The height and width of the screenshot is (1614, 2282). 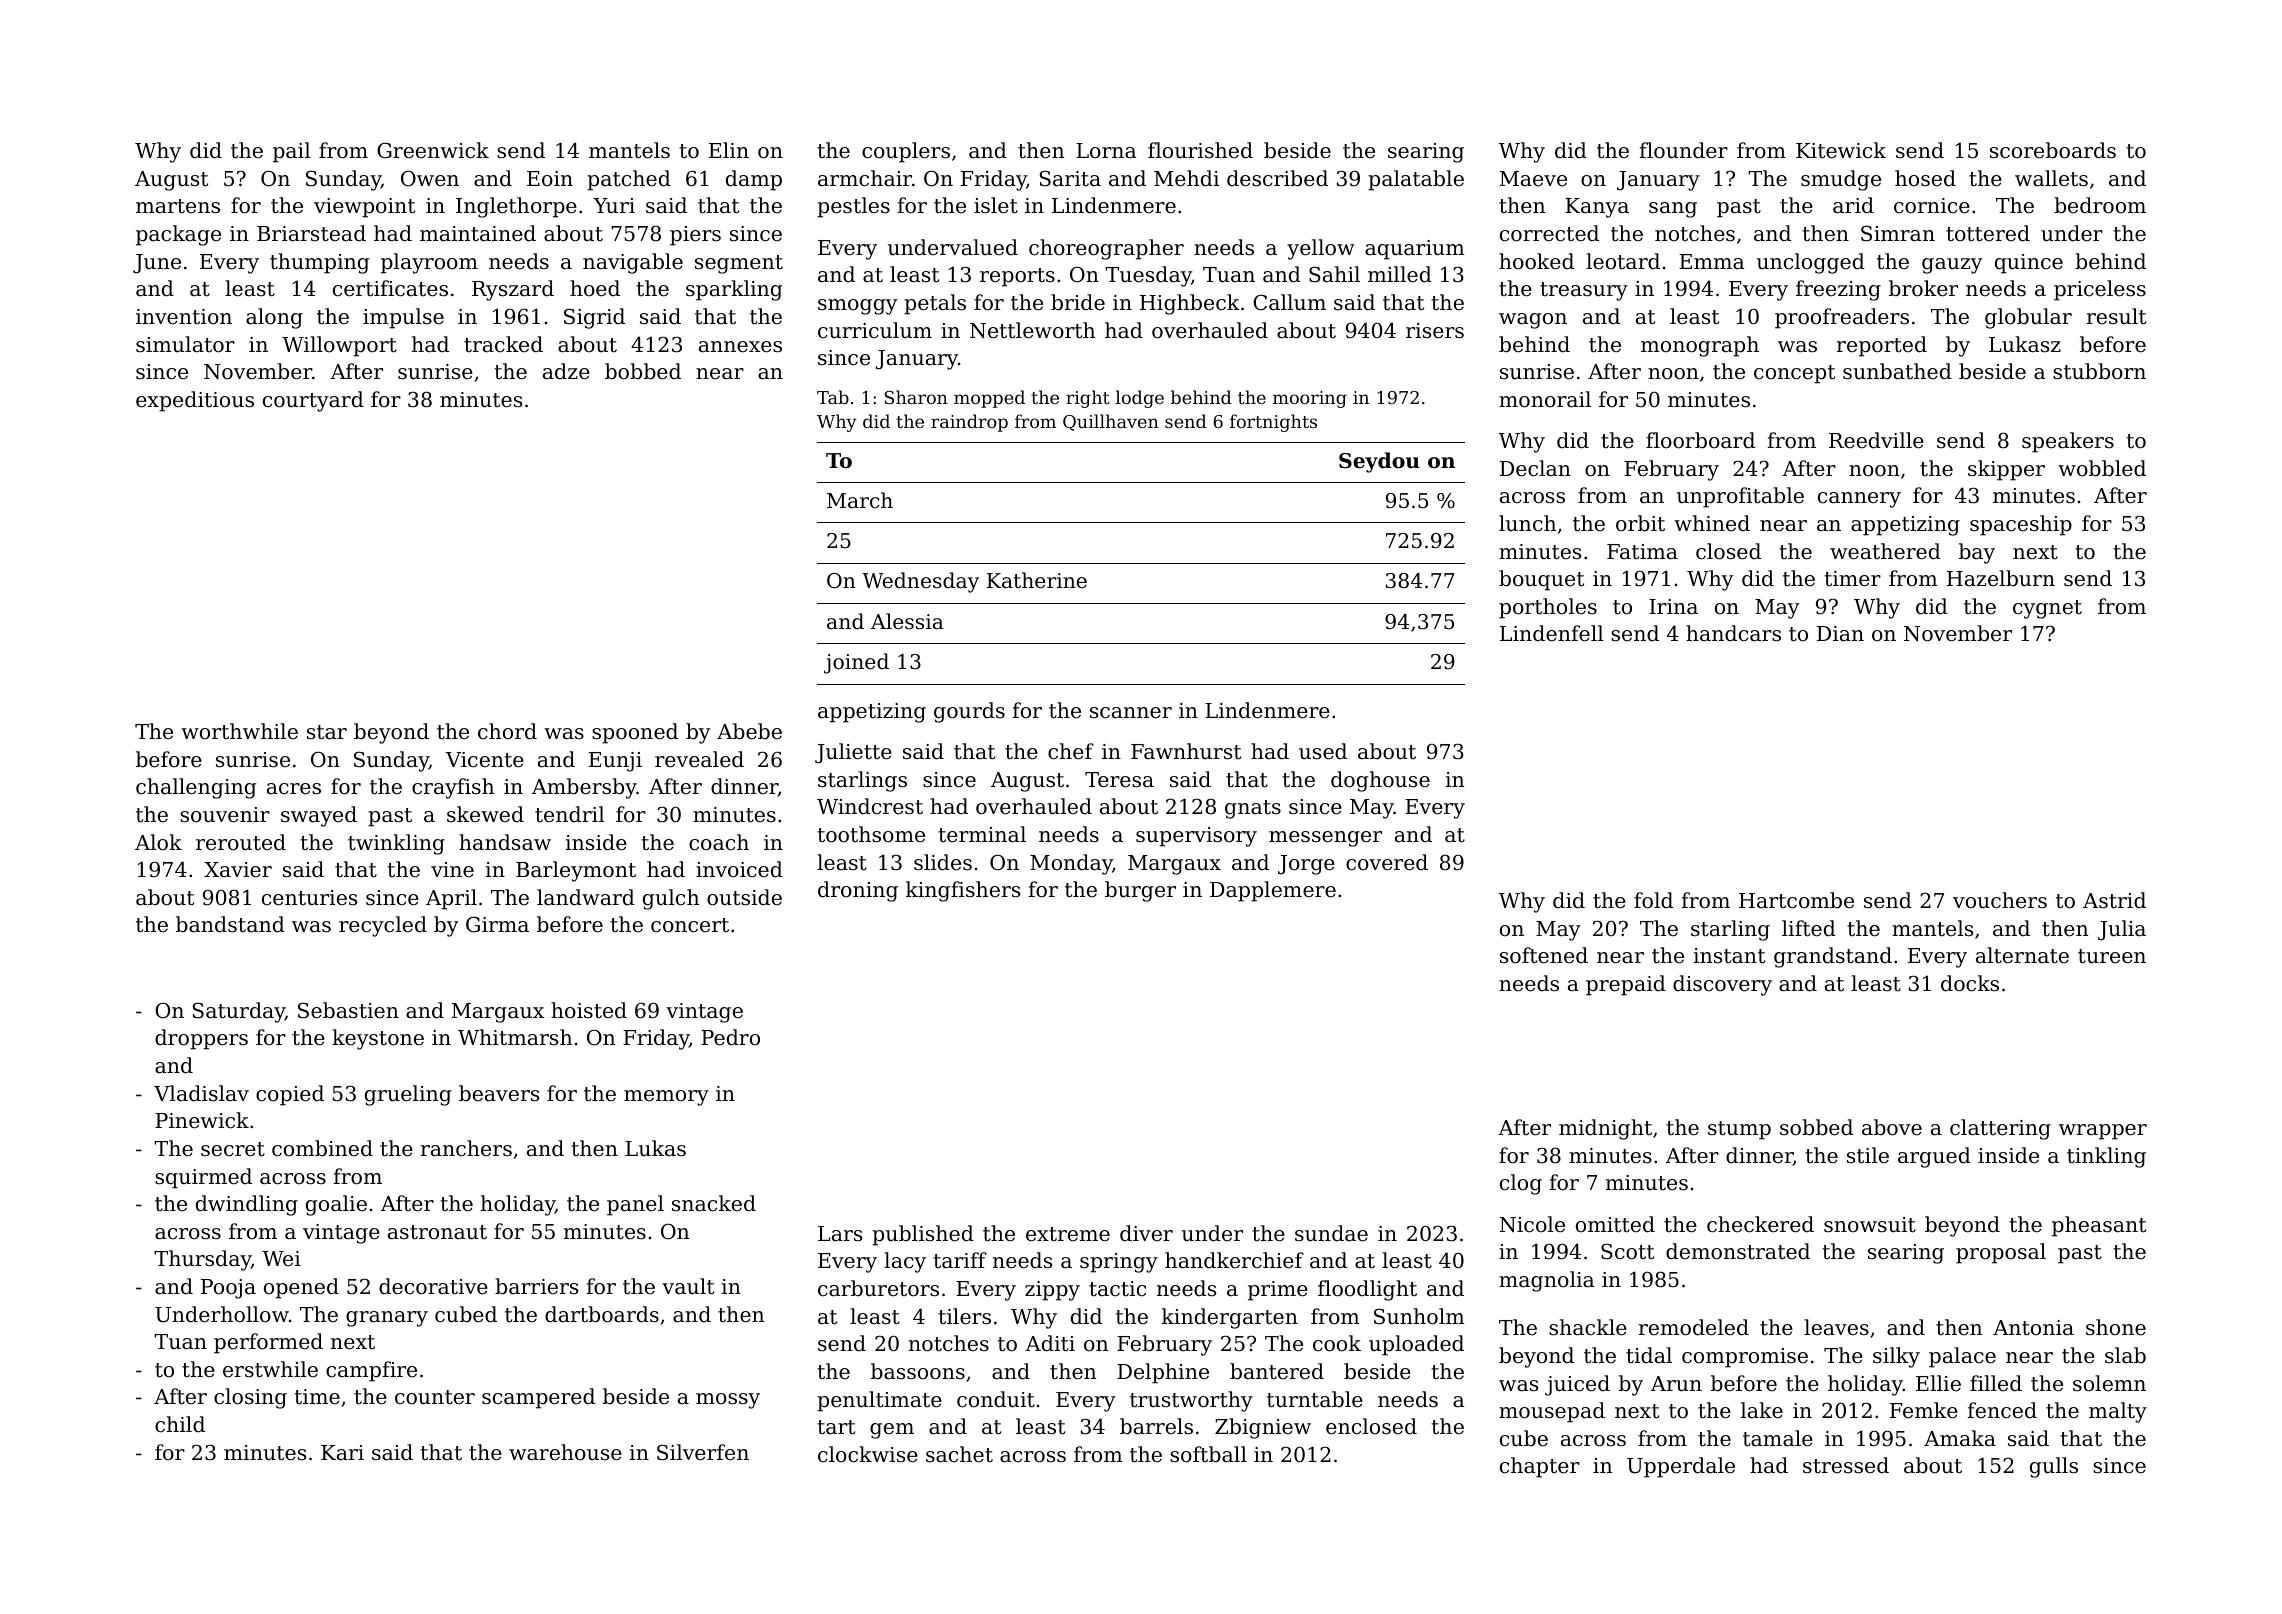 I want to click on Pooja, so click(x=228, y=1289).
